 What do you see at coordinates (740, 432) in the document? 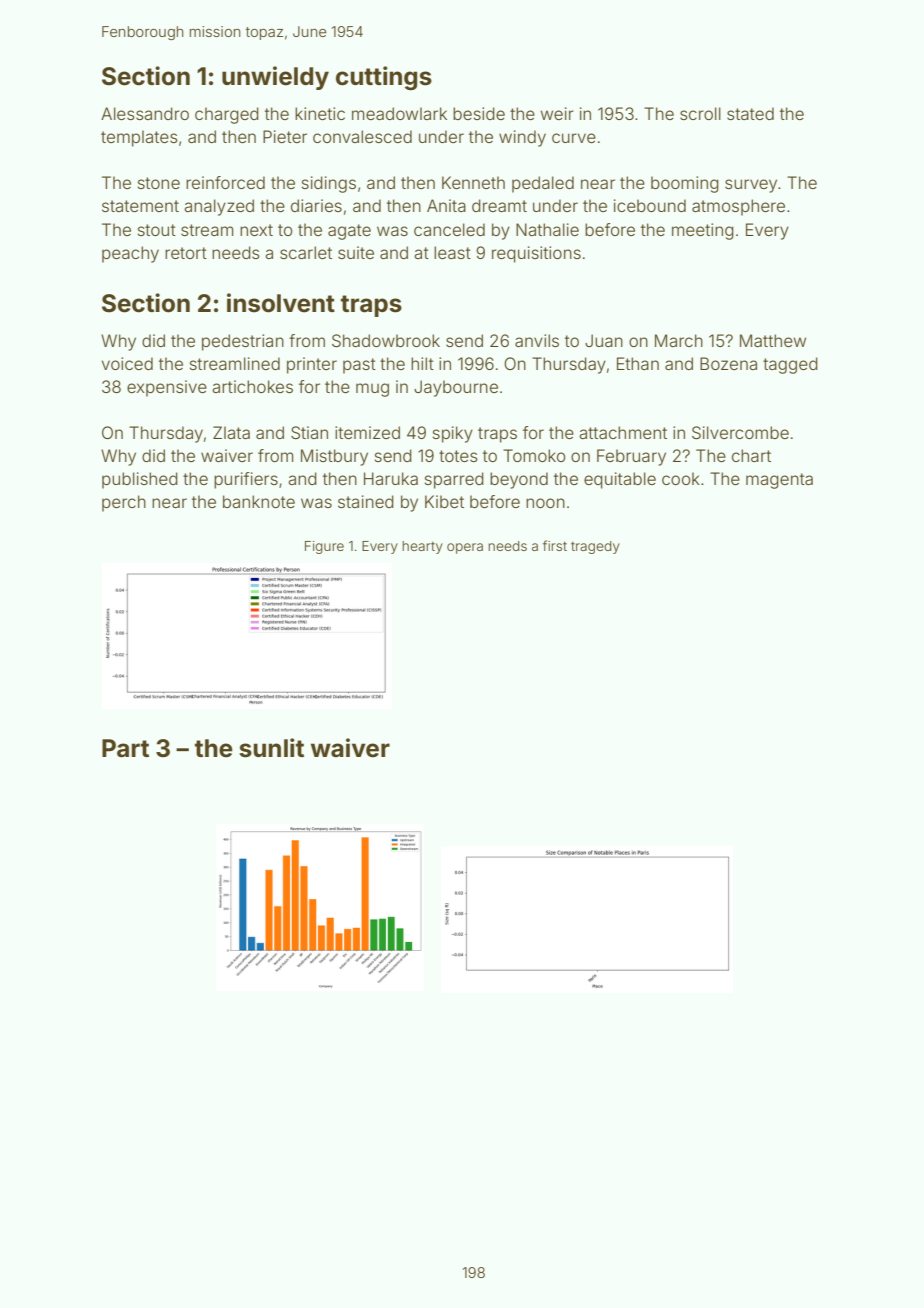
I see `Silvercombe` at bounding box center [740, 432].
